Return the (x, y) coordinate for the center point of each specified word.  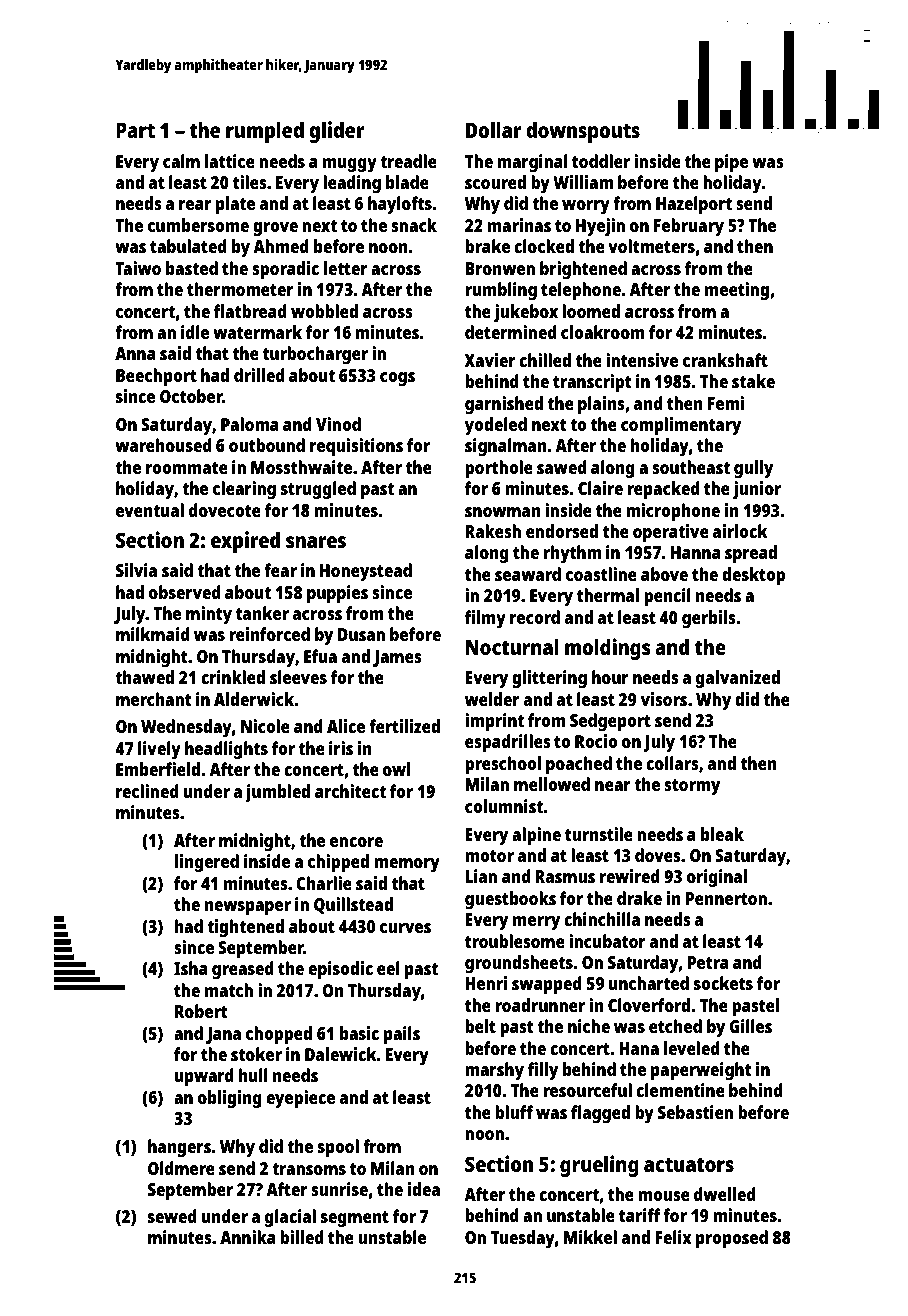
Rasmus (565, 876)
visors (664, 699)
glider (337, 132)
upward (204, 1077)
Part (135, 130)
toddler (601, 161)
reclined (147, 791)
